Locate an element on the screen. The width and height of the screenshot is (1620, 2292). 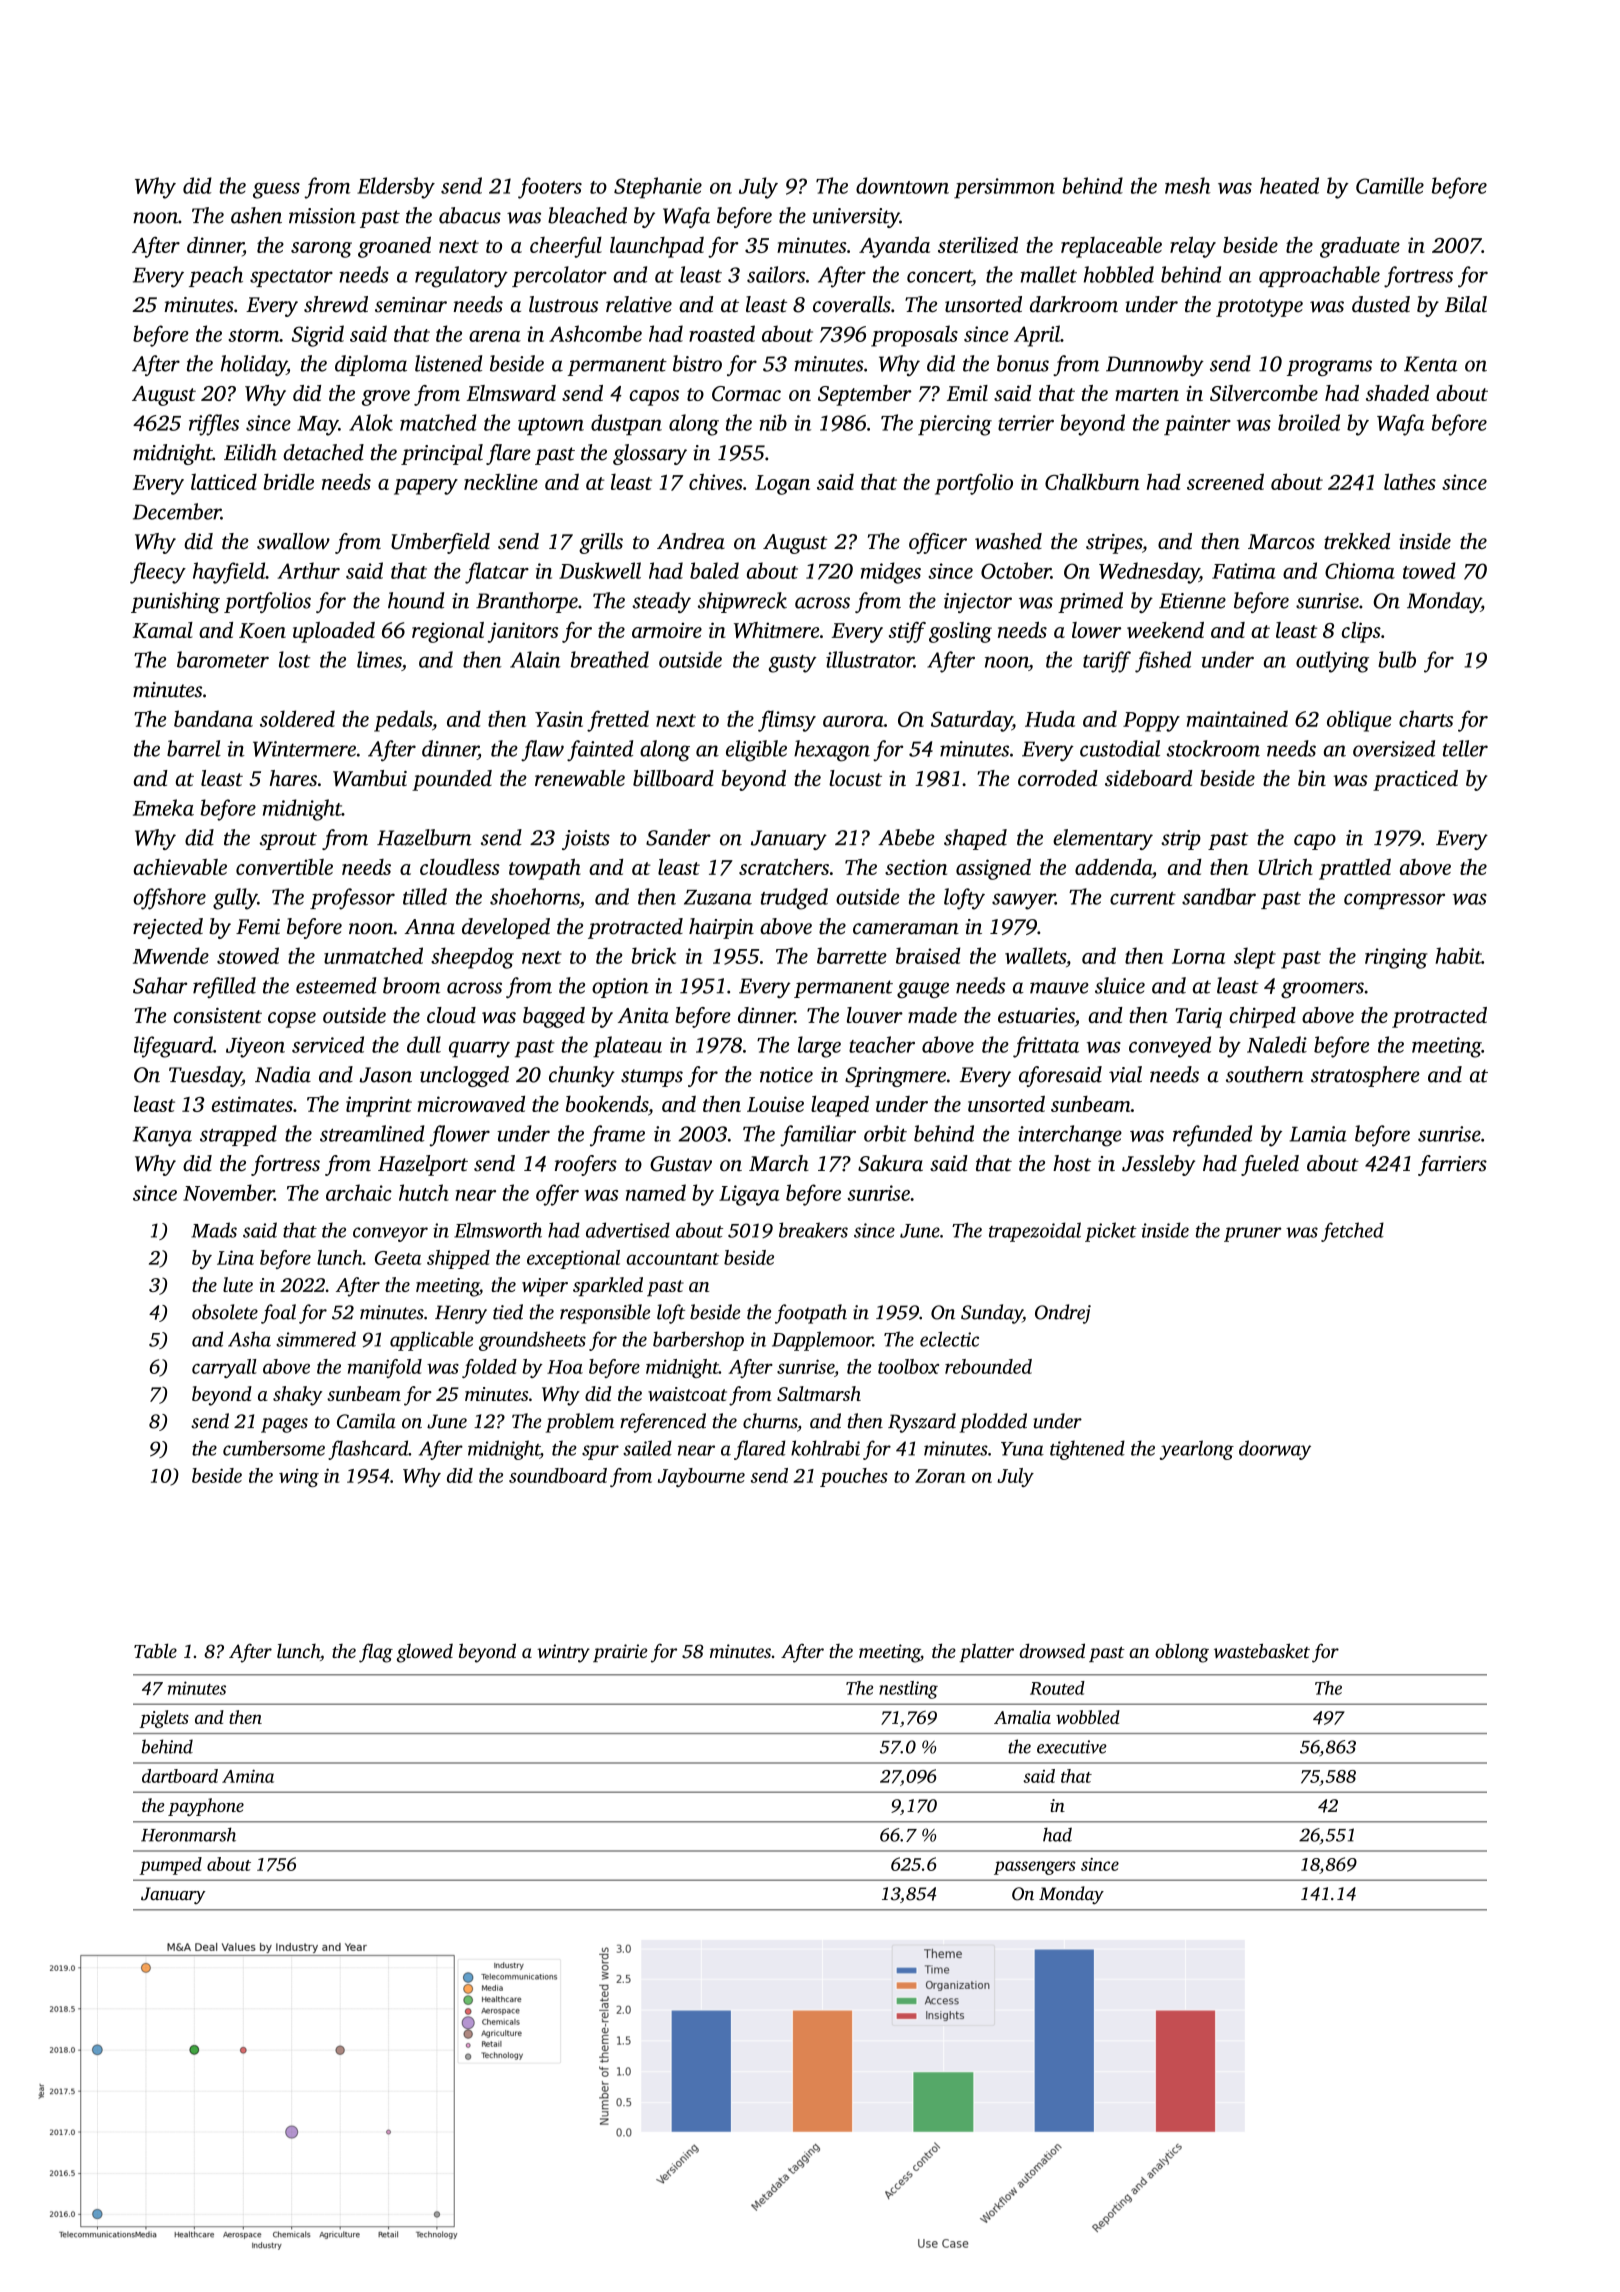
persimmon is located at coordinates (1004, 188).
